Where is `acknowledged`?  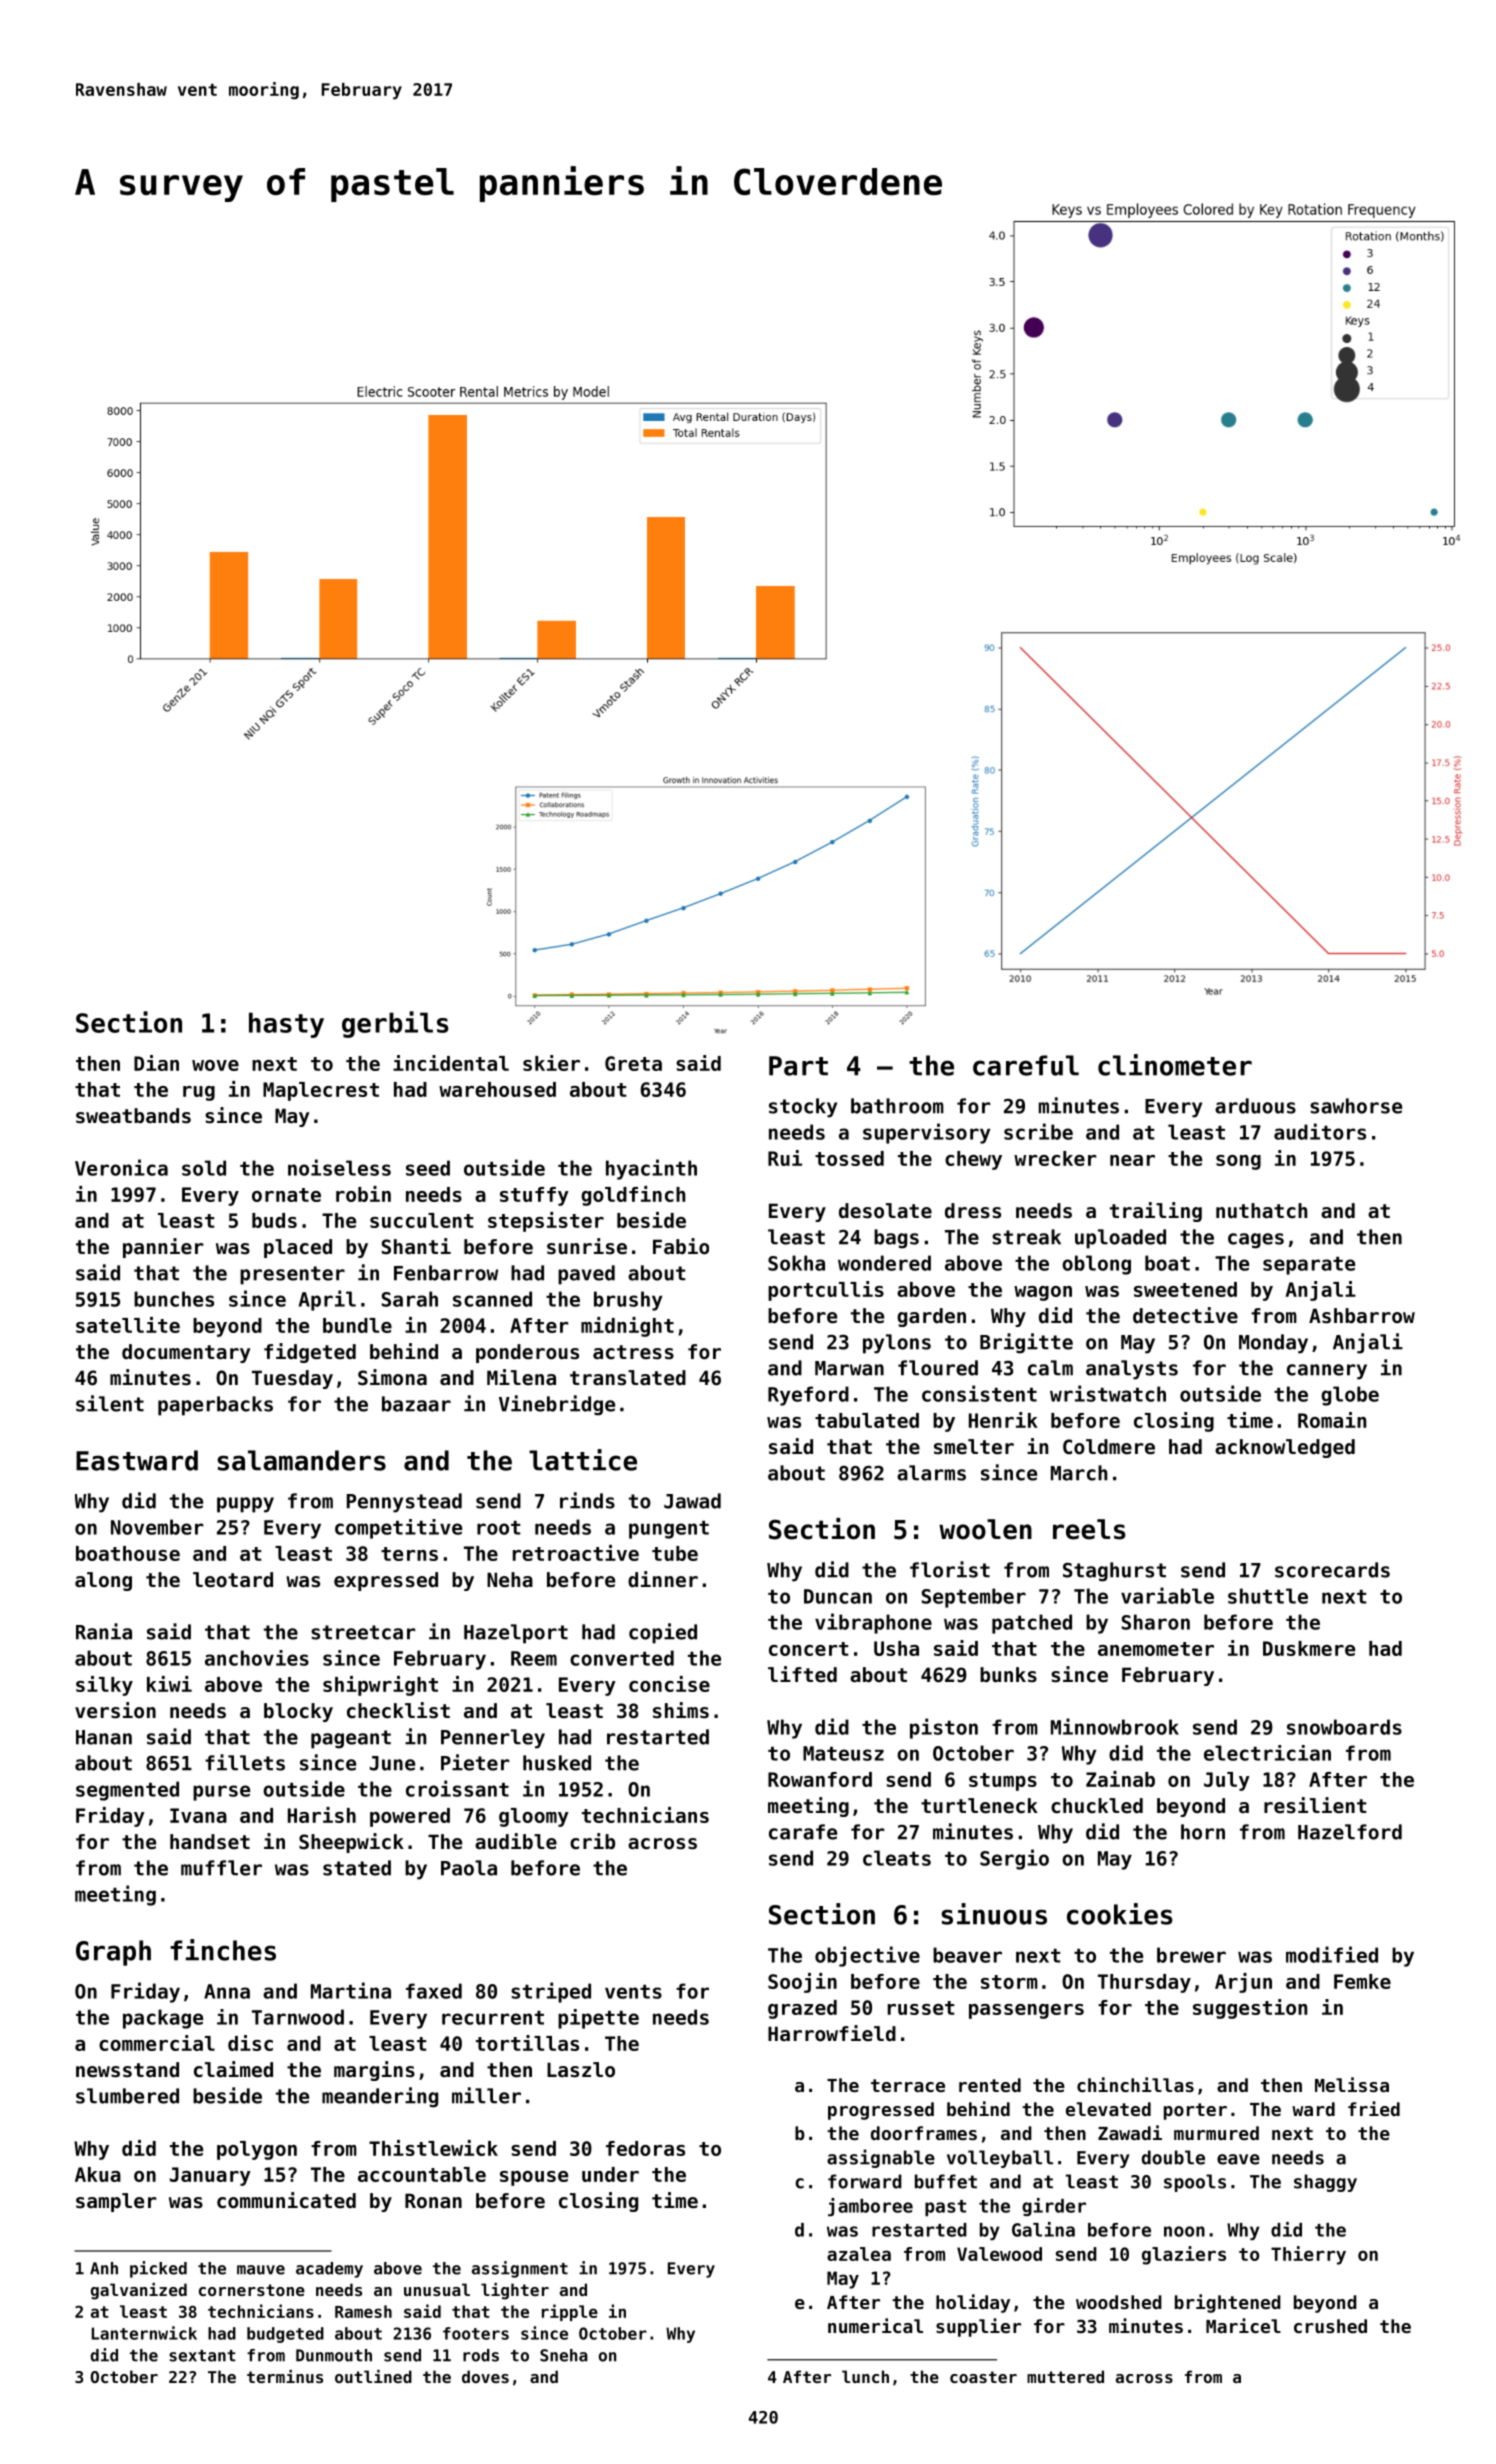
acknowledged is located at coordinates (1285, 1448).
